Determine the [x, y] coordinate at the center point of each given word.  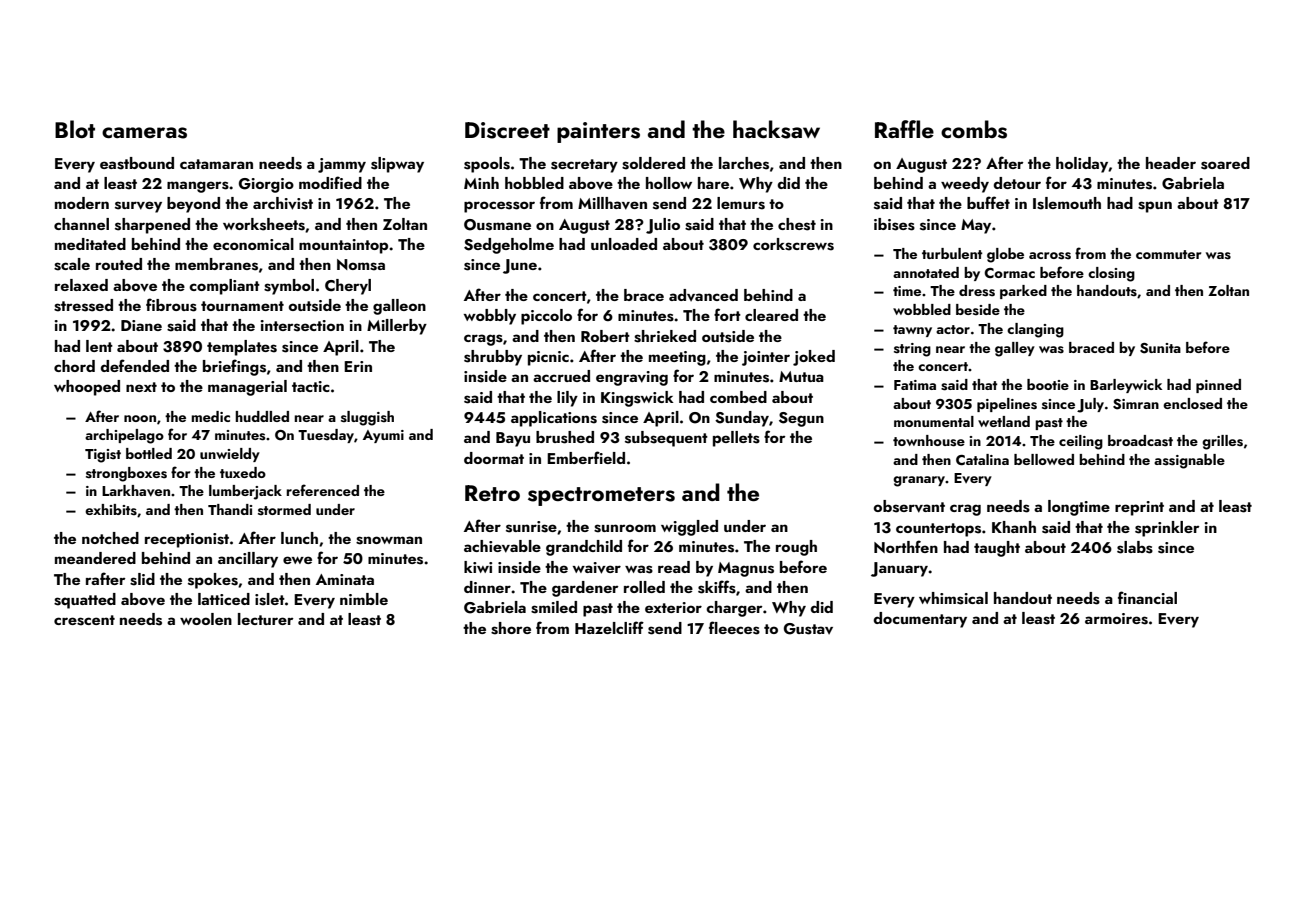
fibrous [171, 305]
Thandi [230, 509]
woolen [206, 619]
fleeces [734, 628]
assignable [1189, 461]
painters [598, 132]
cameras [144, 133]
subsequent [666, 439]
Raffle [904, 129]
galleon [399, 307]
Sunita [1160, 348]
